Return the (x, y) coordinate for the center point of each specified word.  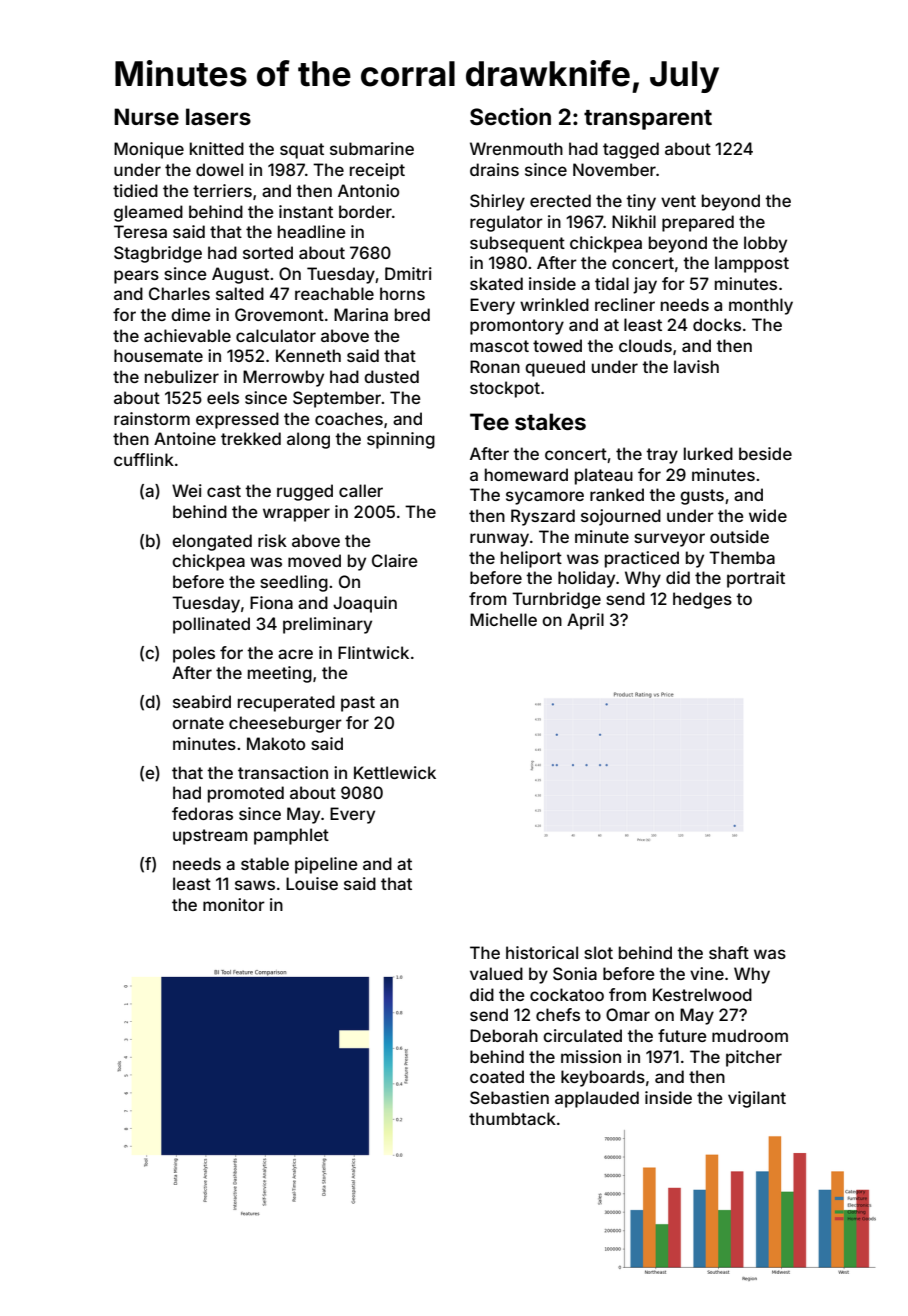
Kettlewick (395, 772)
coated (497, 1076)
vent (678, 201)
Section (510, 116)
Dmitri (408, 273)
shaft (729, 952)
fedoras (202, 813)
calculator (276, 335)
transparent (648, 120)
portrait (756, 579)
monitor (234, 904)
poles (194, 654)
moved (314, 560)
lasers (218, 116)
